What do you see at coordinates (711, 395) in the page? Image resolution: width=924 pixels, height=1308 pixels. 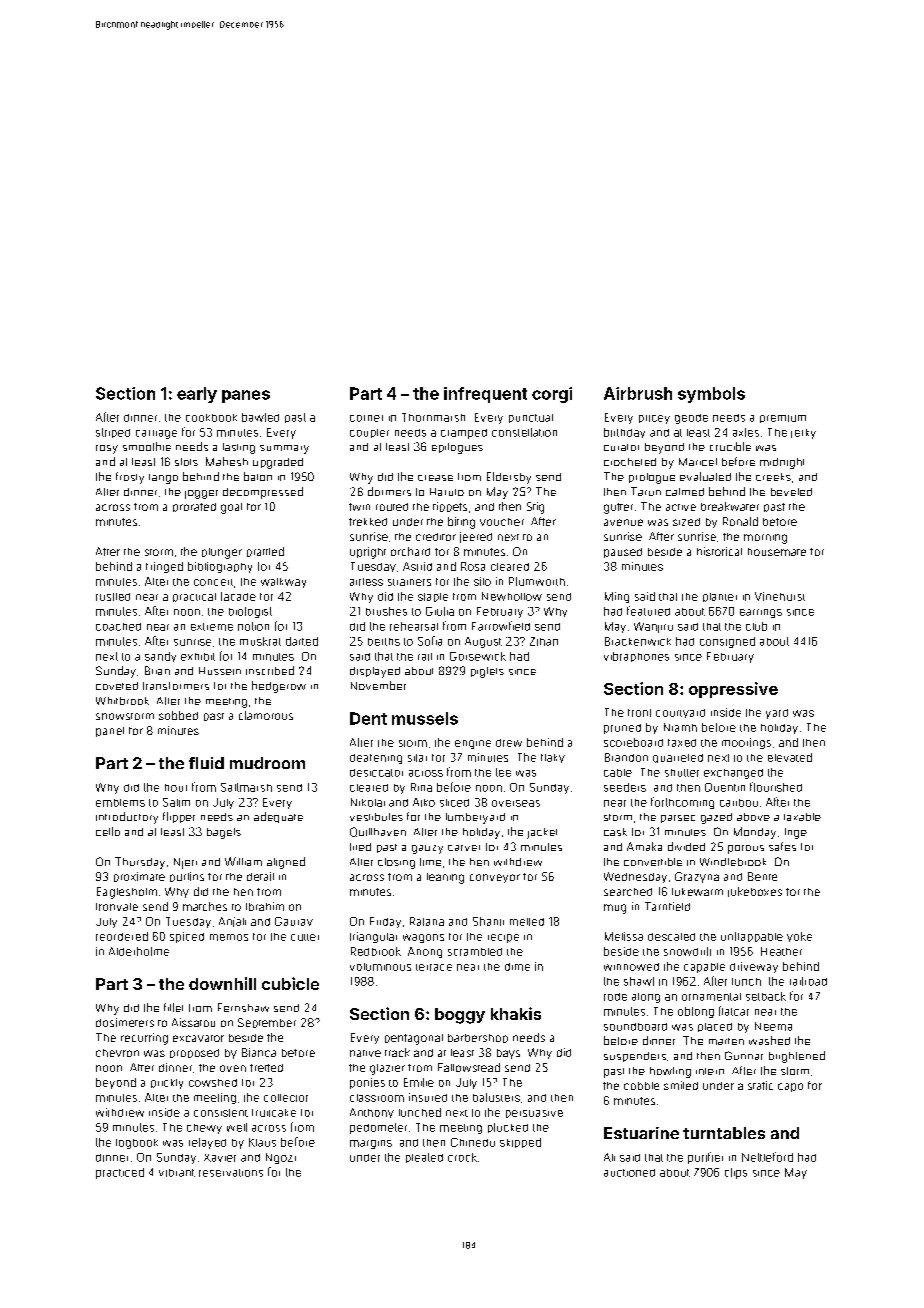 I see `symbols` at bounding box center [711, 395].
